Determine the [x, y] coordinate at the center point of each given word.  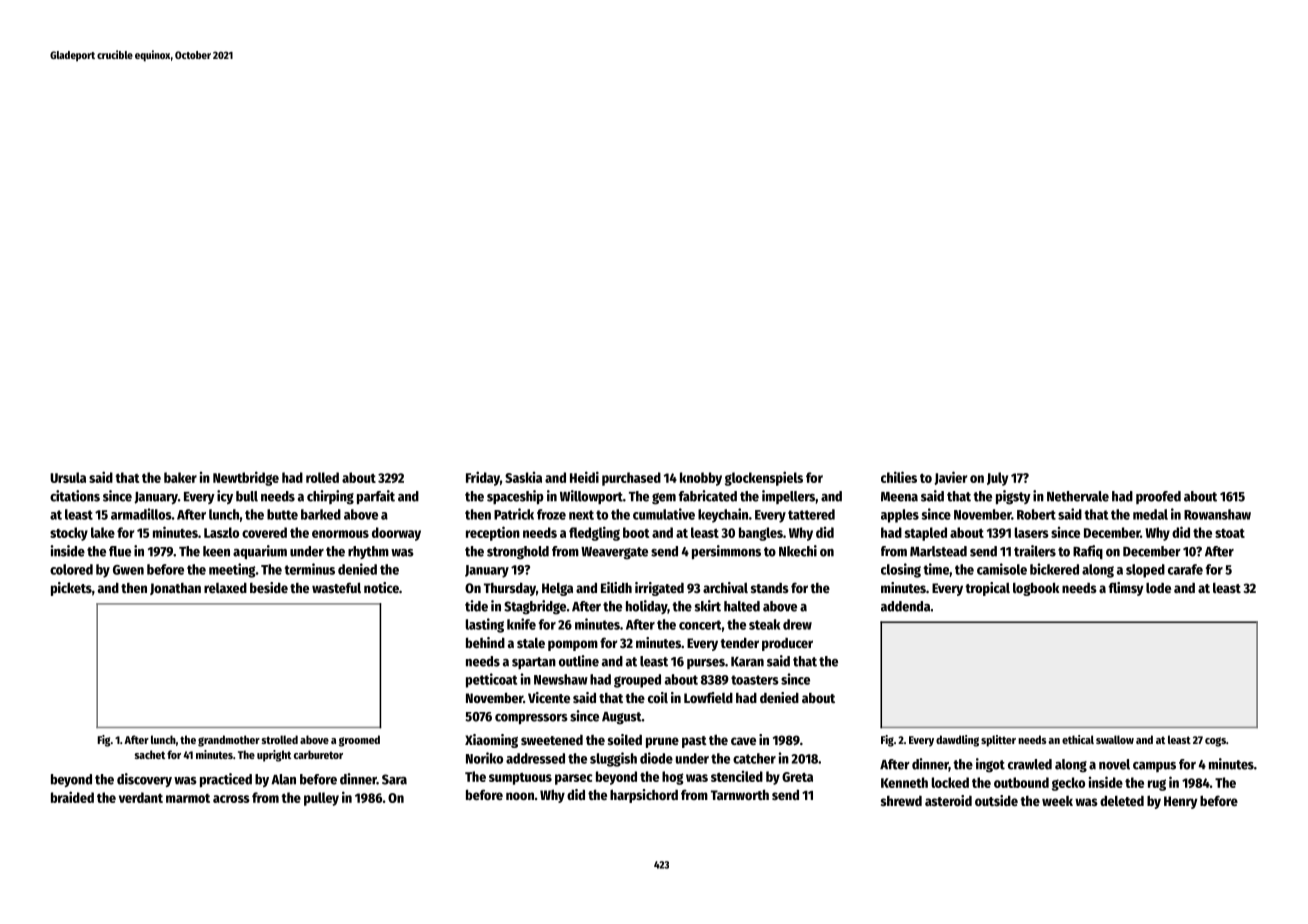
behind [485, 642]
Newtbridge [246, 478]
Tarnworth [740, 794]
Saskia [523, 477]
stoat [1230, 533]
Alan [283, 779]
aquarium [260, 552]
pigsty [1013, 497]
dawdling [957, 741]
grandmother [229, 741]
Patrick [514, 514]
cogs [1215, 742]
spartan [534, 663]
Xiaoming [491, 741]
